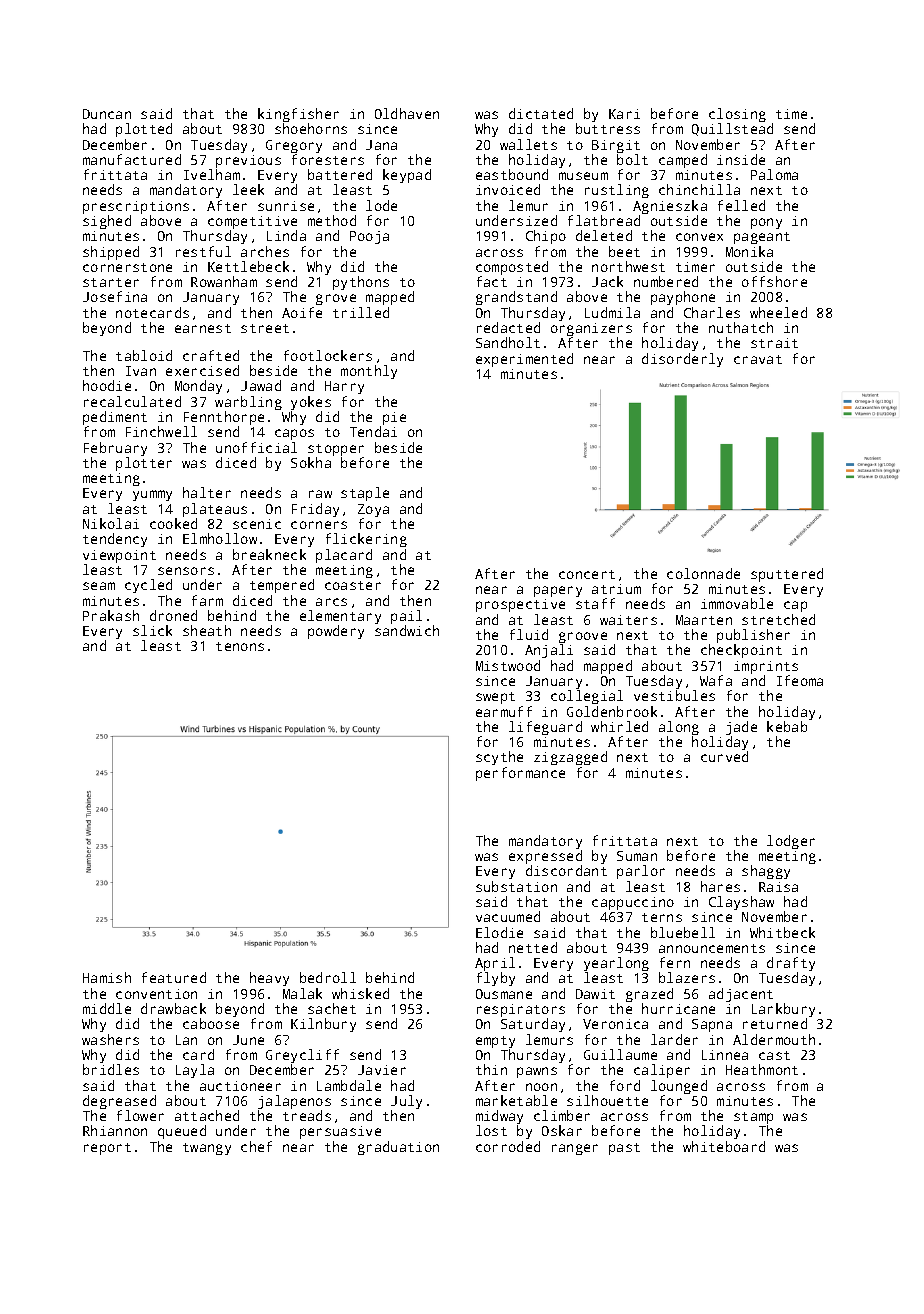  Describe the element at coordinates (382, 1070) in the screenshot. I see `Javier` at that location.
